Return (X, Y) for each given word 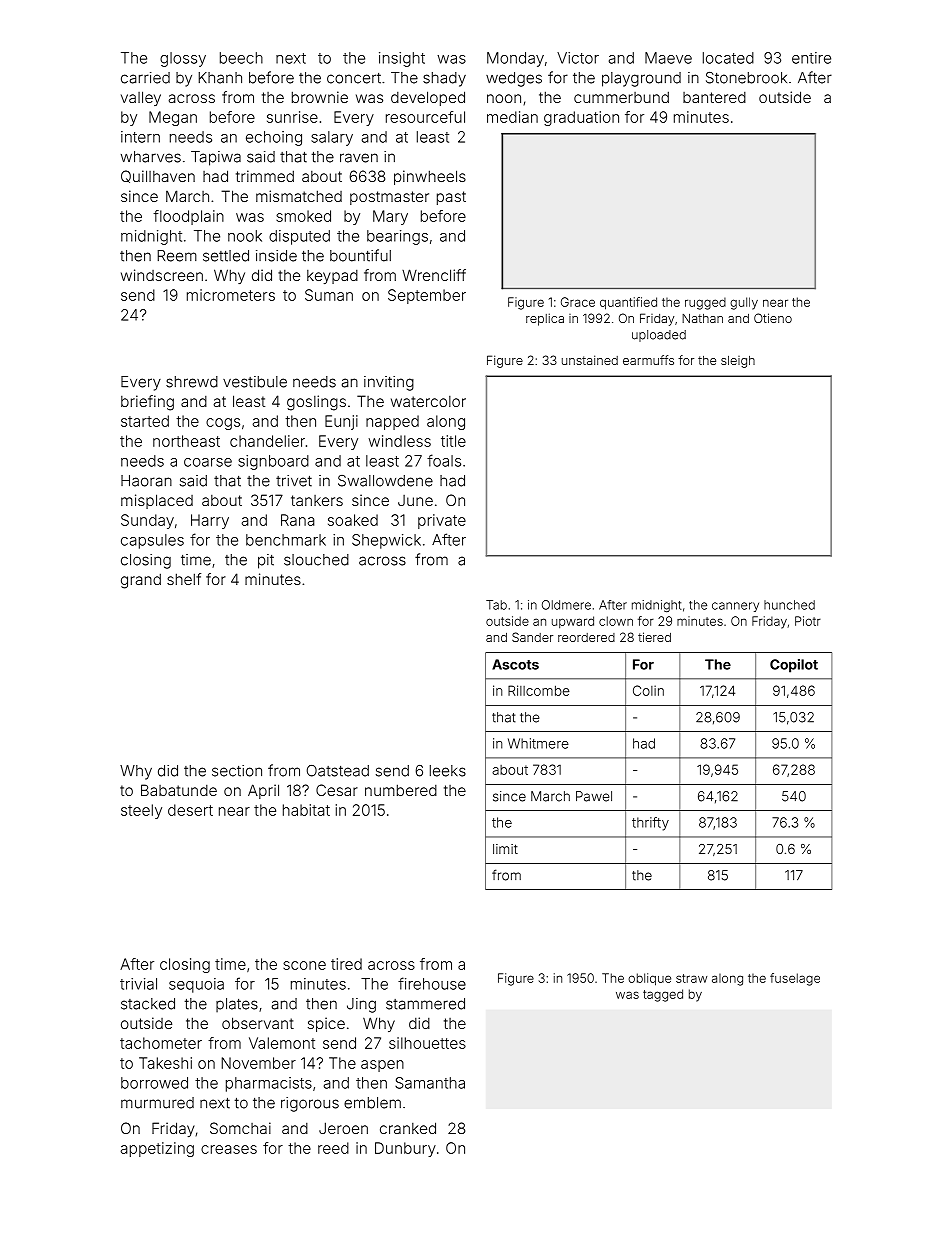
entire (811, 58)
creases (229, 1149)
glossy (183, 59)
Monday (515, 59)
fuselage (795, 979)
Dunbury (405, 1149)
